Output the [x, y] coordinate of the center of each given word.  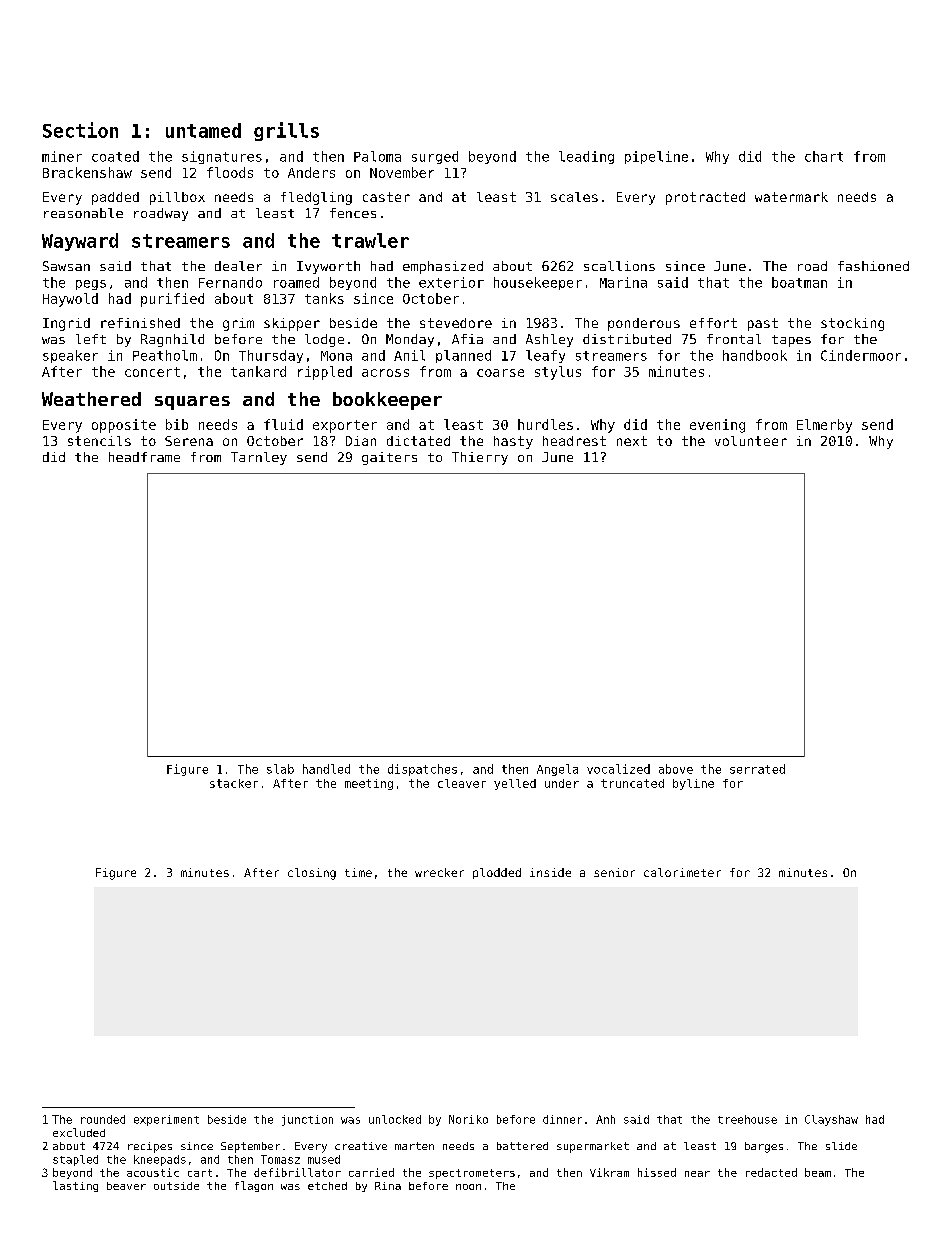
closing [312, 874]
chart [824, 156]
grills [286, 131]
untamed [203, 130]
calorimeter [682, 872]
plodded [497, 873]
